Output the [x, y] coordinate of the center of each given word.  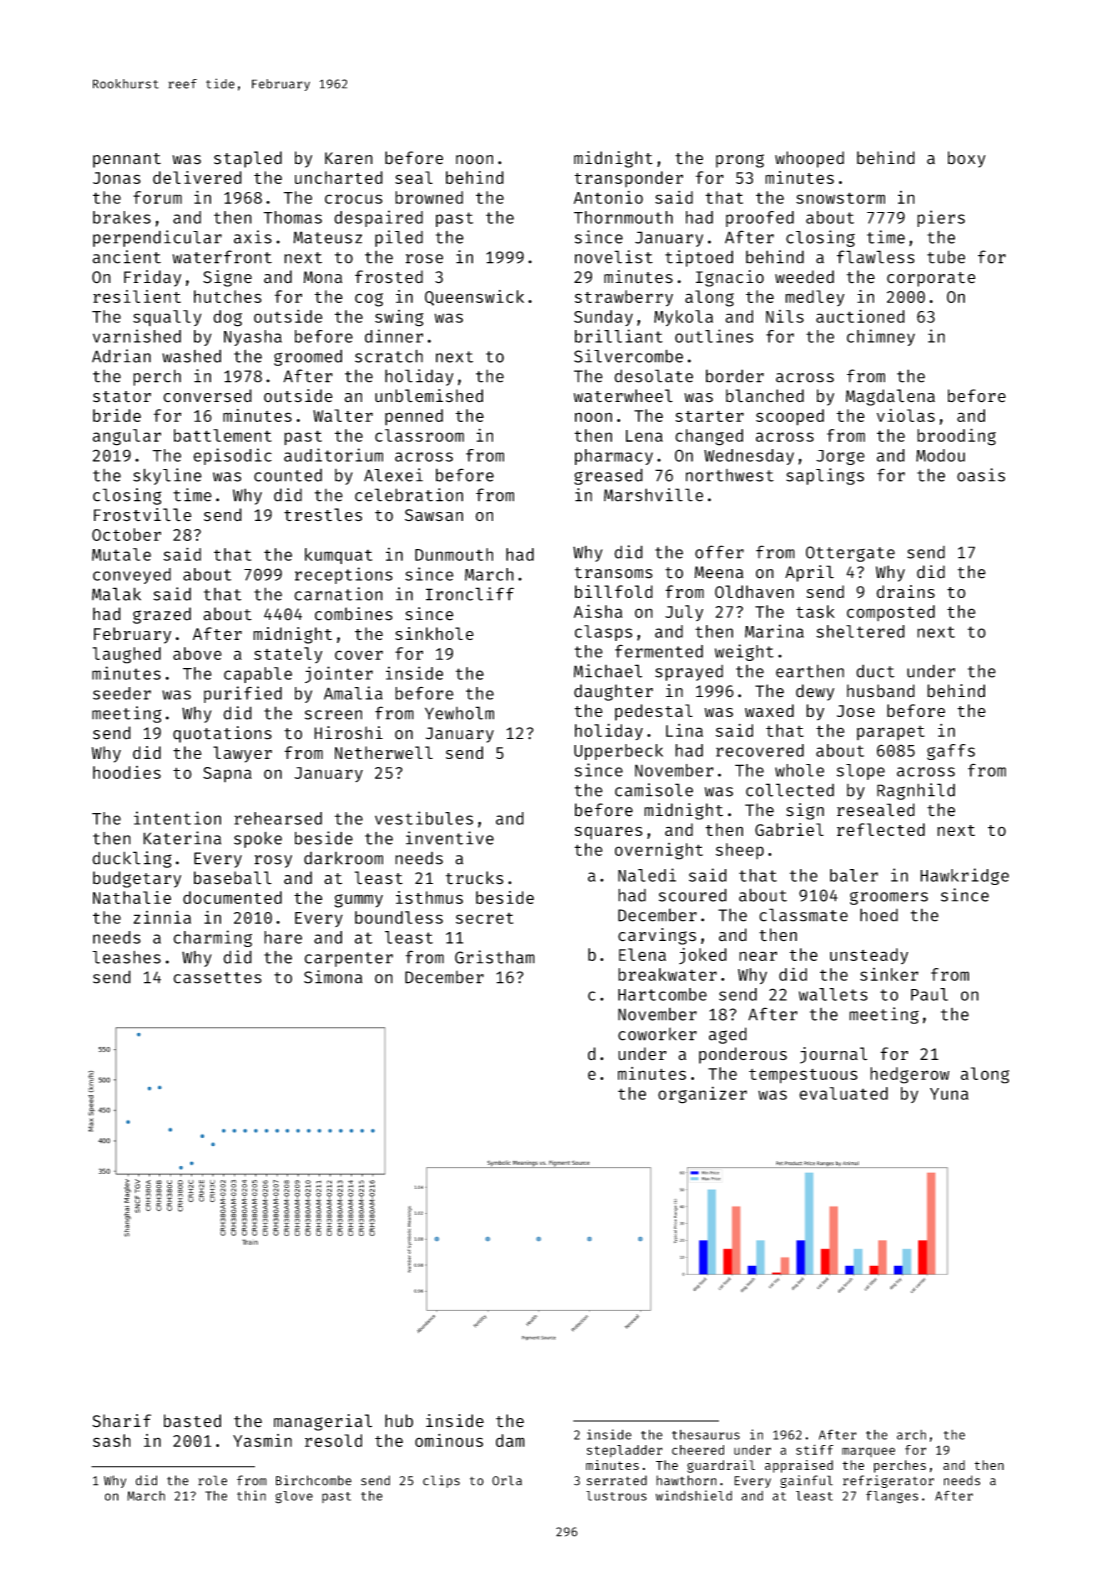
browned [429, 197]
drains [905, 591]
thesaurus [706, 1435]
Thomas [292, 217]
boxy [967, 159]
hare [283, 937]
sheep [740, 851]
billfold [614, 591]
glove [294, 1497]
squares [609, 833]
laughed [127, 655]
